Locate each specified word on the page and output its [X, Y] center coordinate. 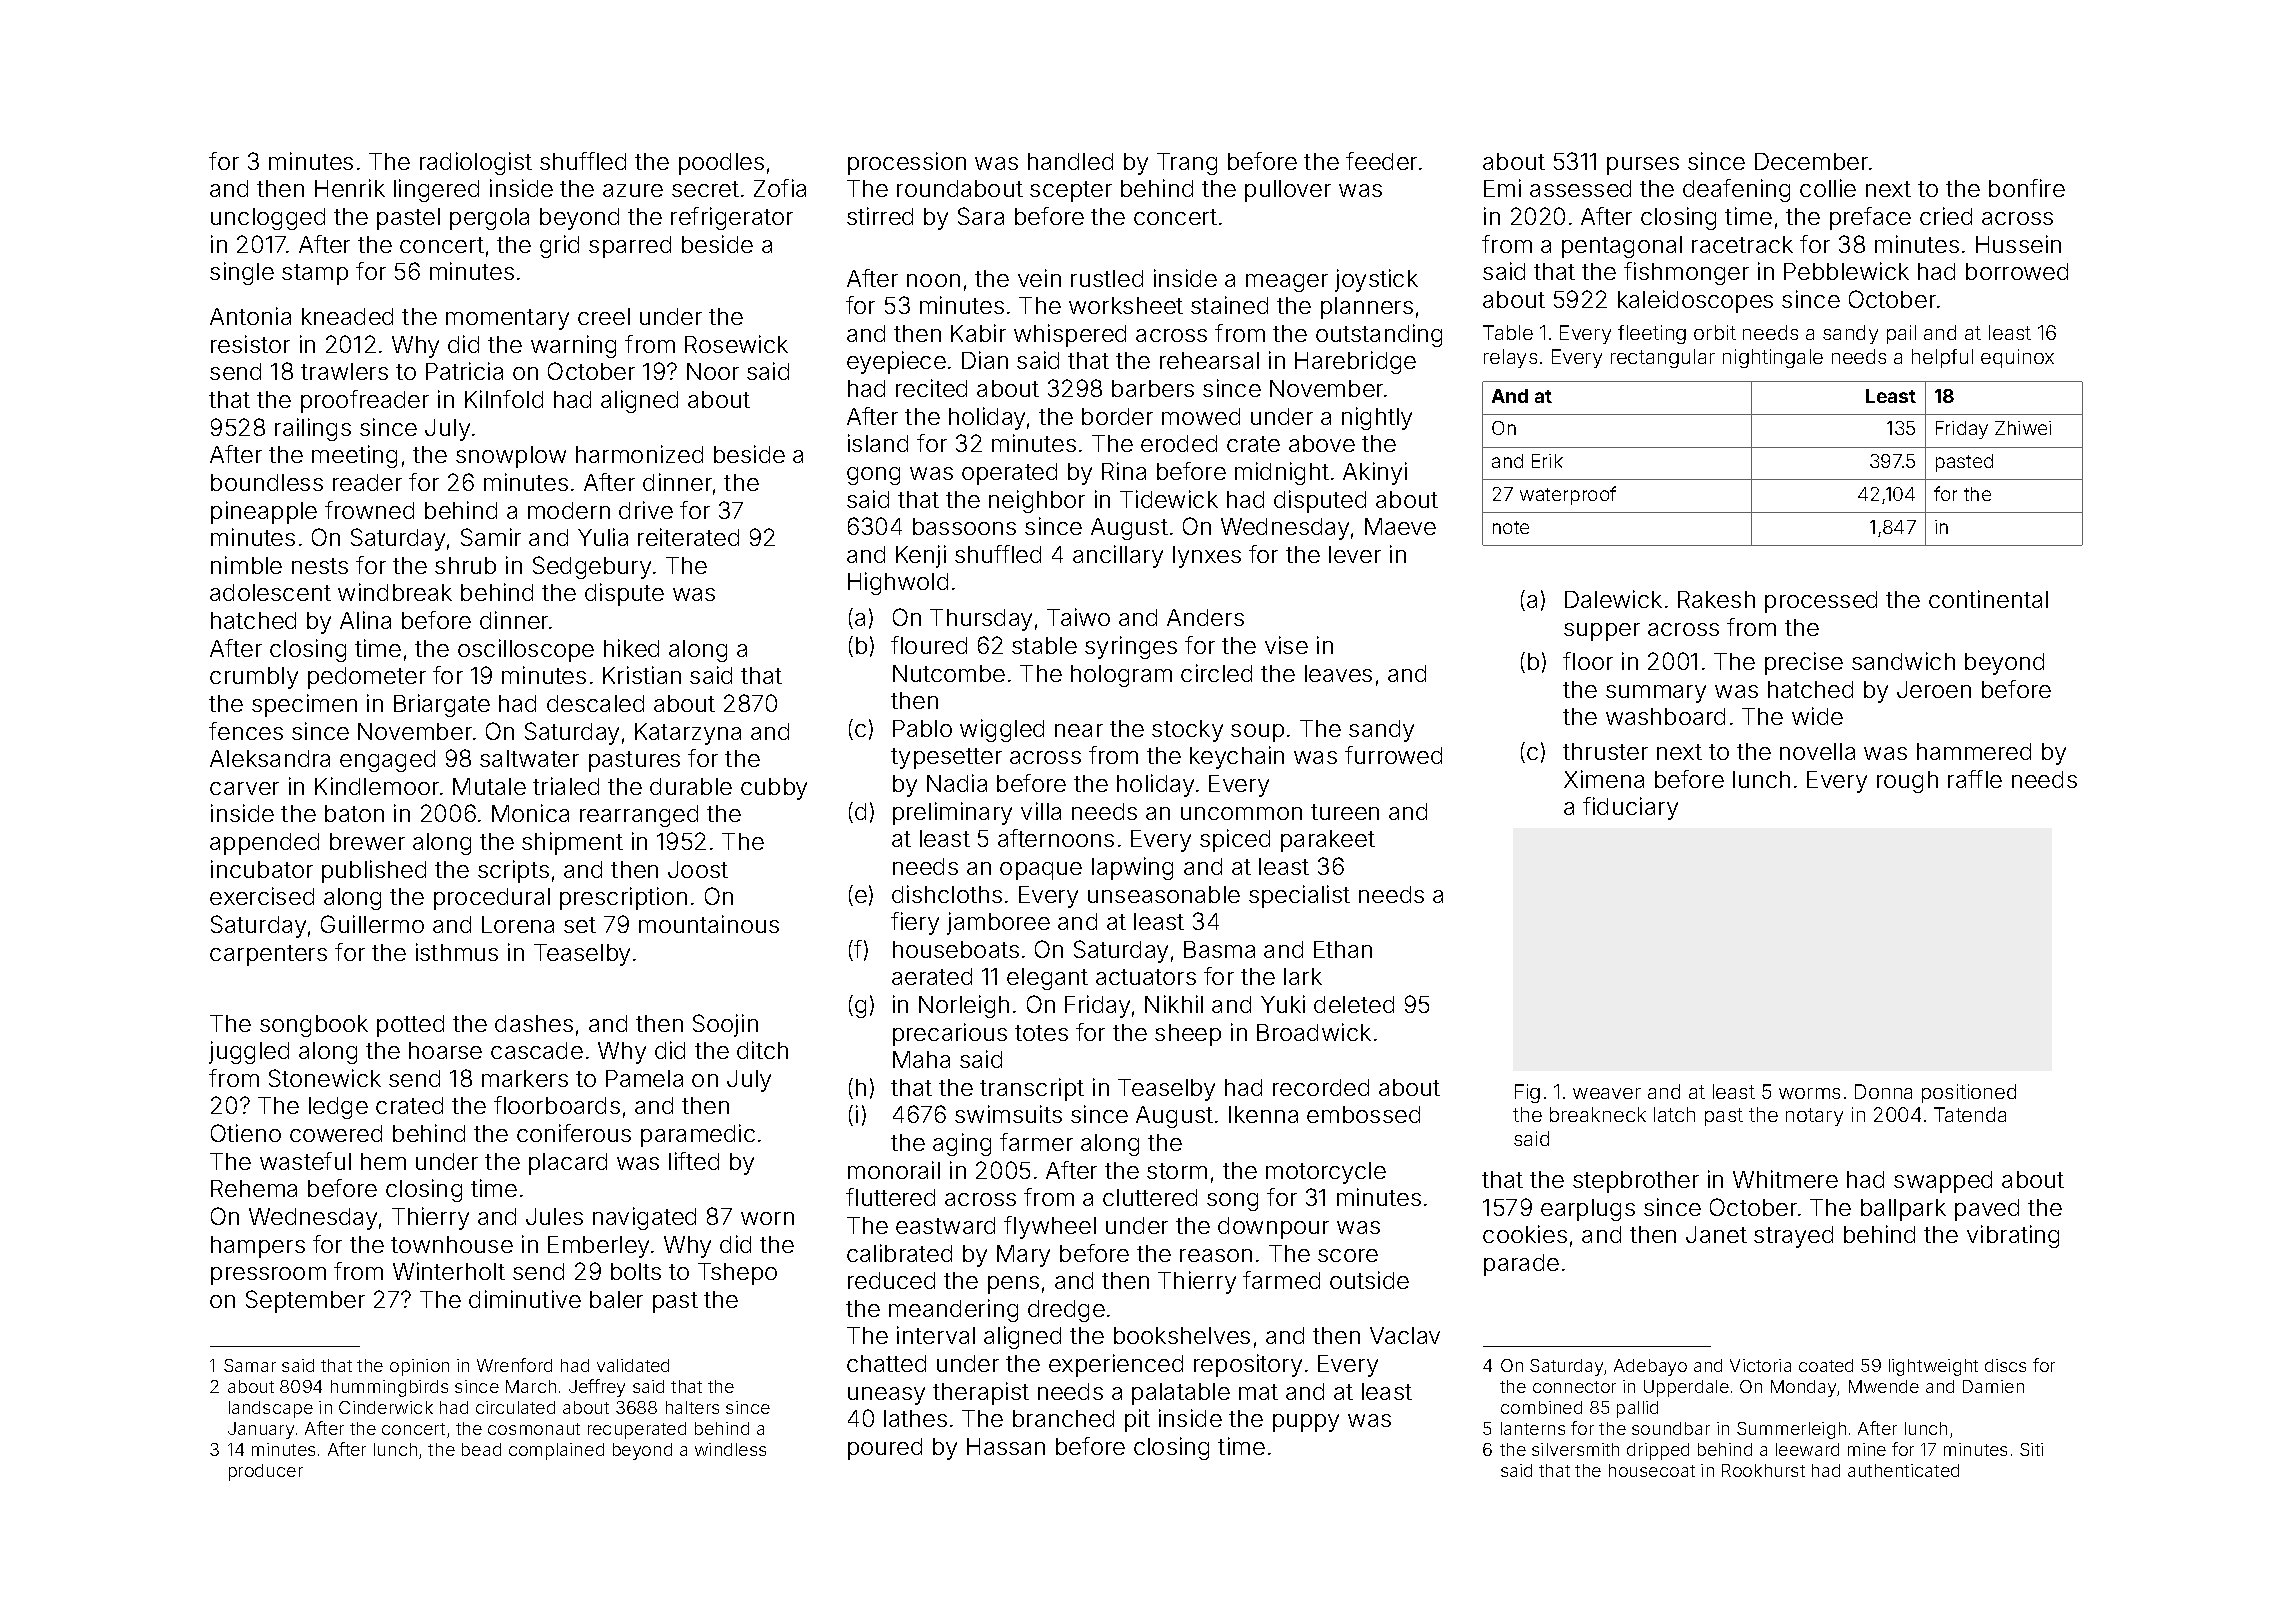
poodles [721, 164]
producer [266, 1472]
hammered [1974, 751]
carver [244, 788]
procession [907, 163]
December [1811, 161]
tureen [1345, 812]
